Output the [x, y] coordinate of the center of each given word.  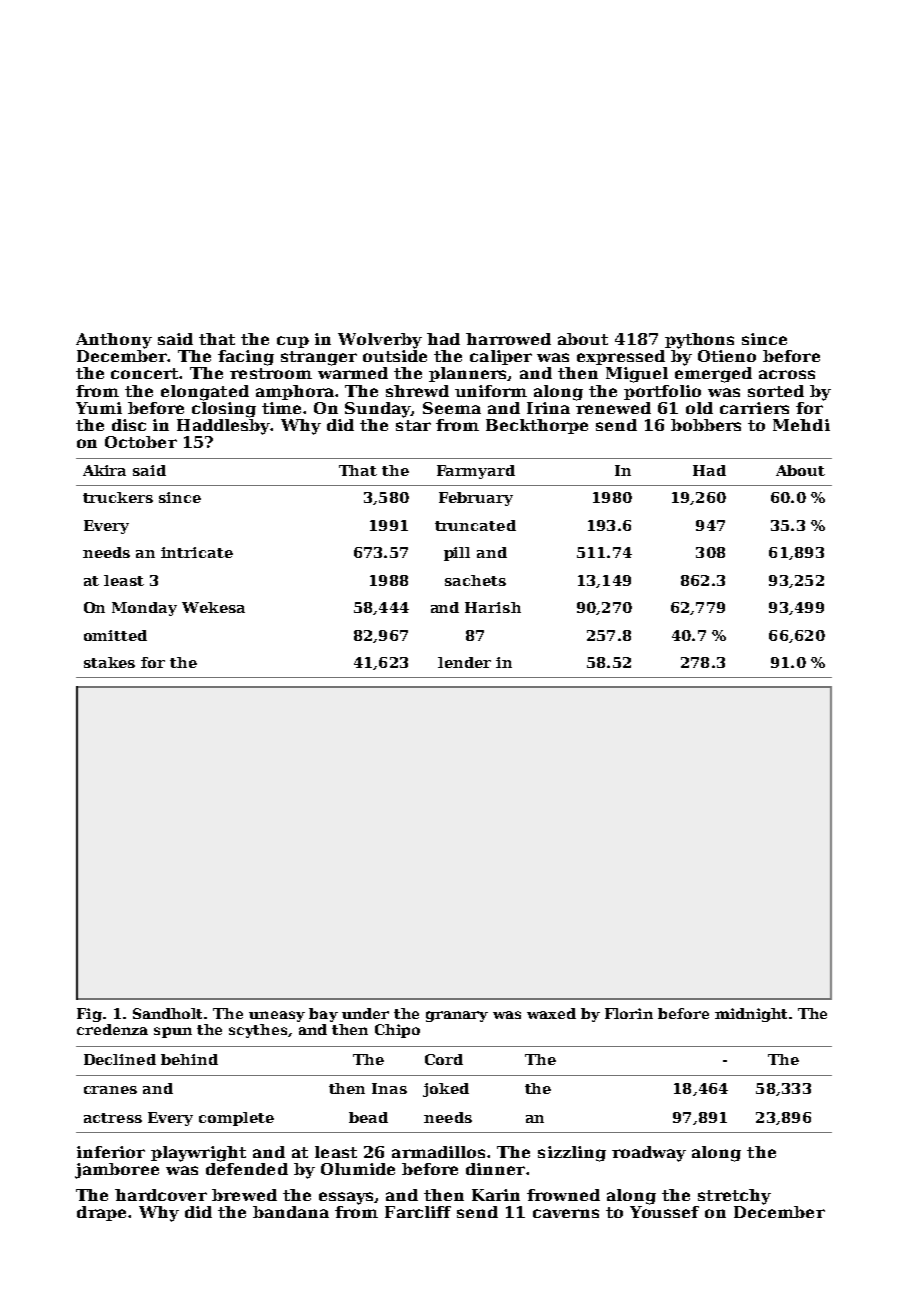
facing [246, 358]
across [787, 374]
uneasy [277, 1016]
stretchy [734, 1197]
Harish [493, 607]
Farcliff [418, 1212]
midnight [751, 1015]
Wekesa [213, 607]
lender [464, 662]
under [365, 1013]
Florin [629, 1013]
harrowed [508, 339]
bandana [291, 1212]
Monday [144, 609]
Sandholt [167, 1013]
